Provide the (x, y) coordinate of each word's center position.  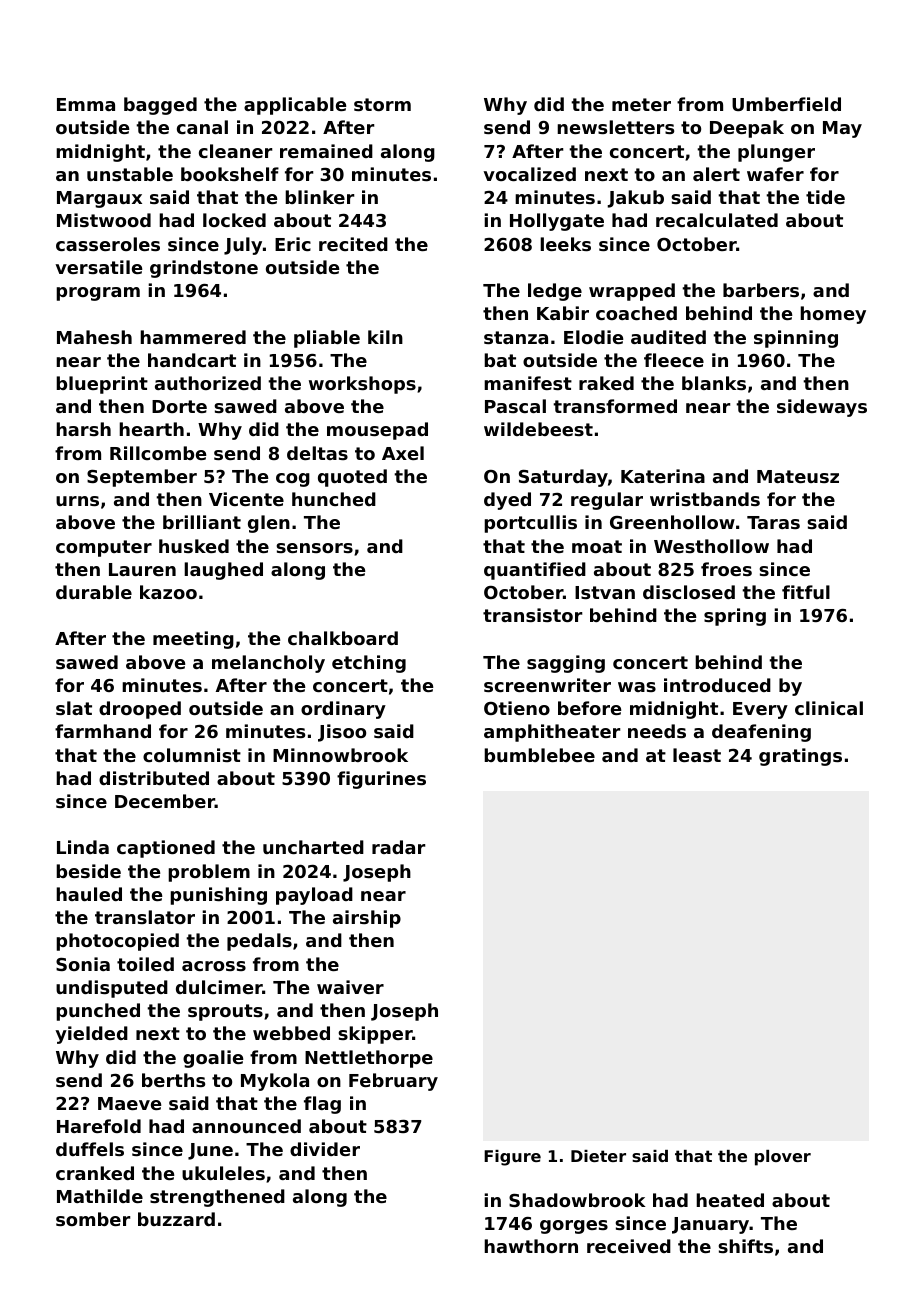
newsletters (615, 127)
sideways (822, 408)
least (697, 755)
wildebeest (538, 429)
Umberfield (786, 104)
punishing (218, 896)
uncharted (313, 847)
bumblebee (539, 755)
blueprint (102, 385)
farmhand (103, 731)
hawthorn (531, 1246)
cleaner (235, 151)
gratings (800, 757)
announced (246, 1126)
